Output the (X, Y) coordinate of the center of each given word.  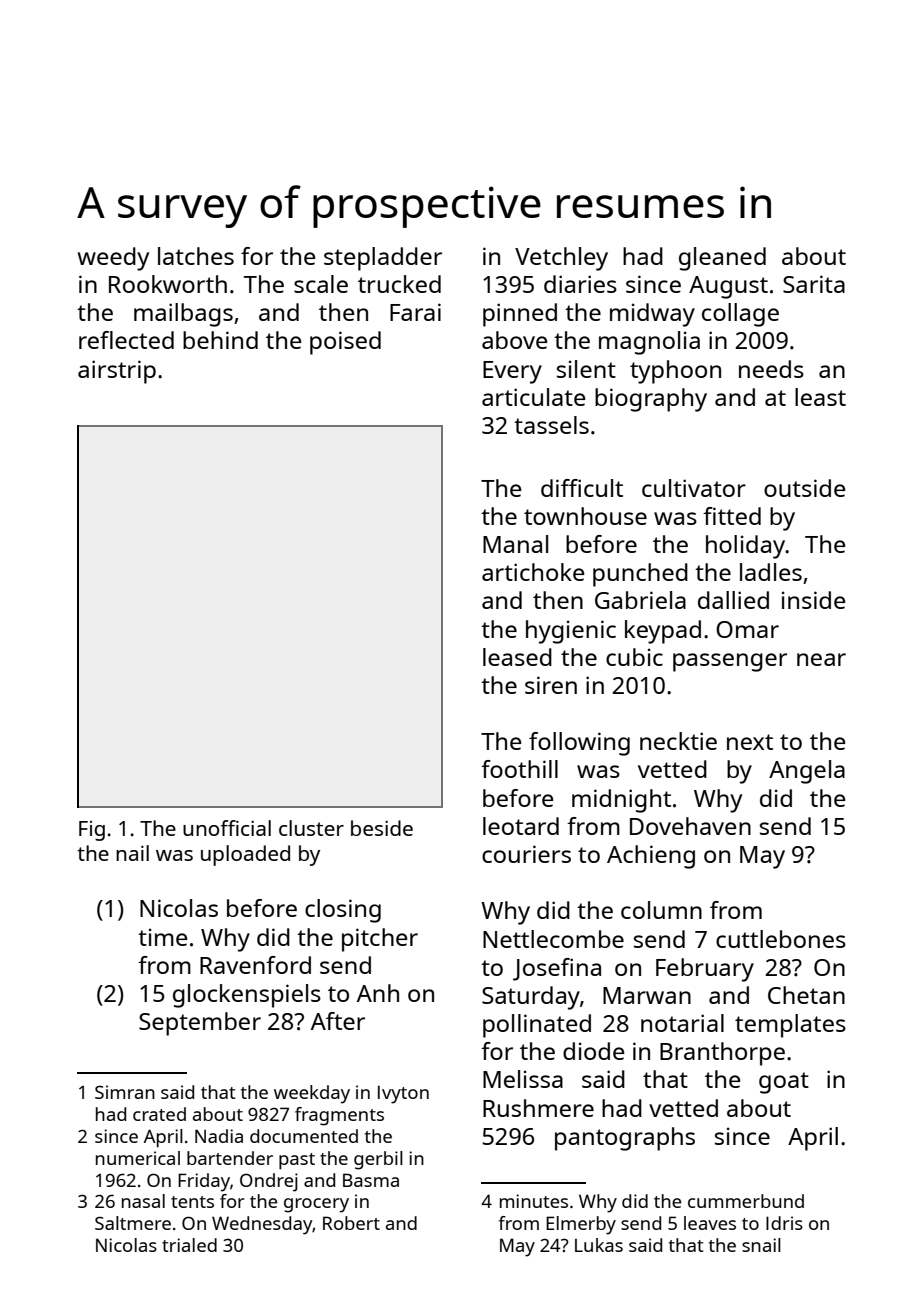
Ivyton (403, 1094)
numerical (138, 1158)
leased (517, 657)
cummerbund (746, 1201)
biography (651, 400)
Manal (515, 544)
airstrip (117, 372)
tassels (551, 425)
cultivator (694, 488)
